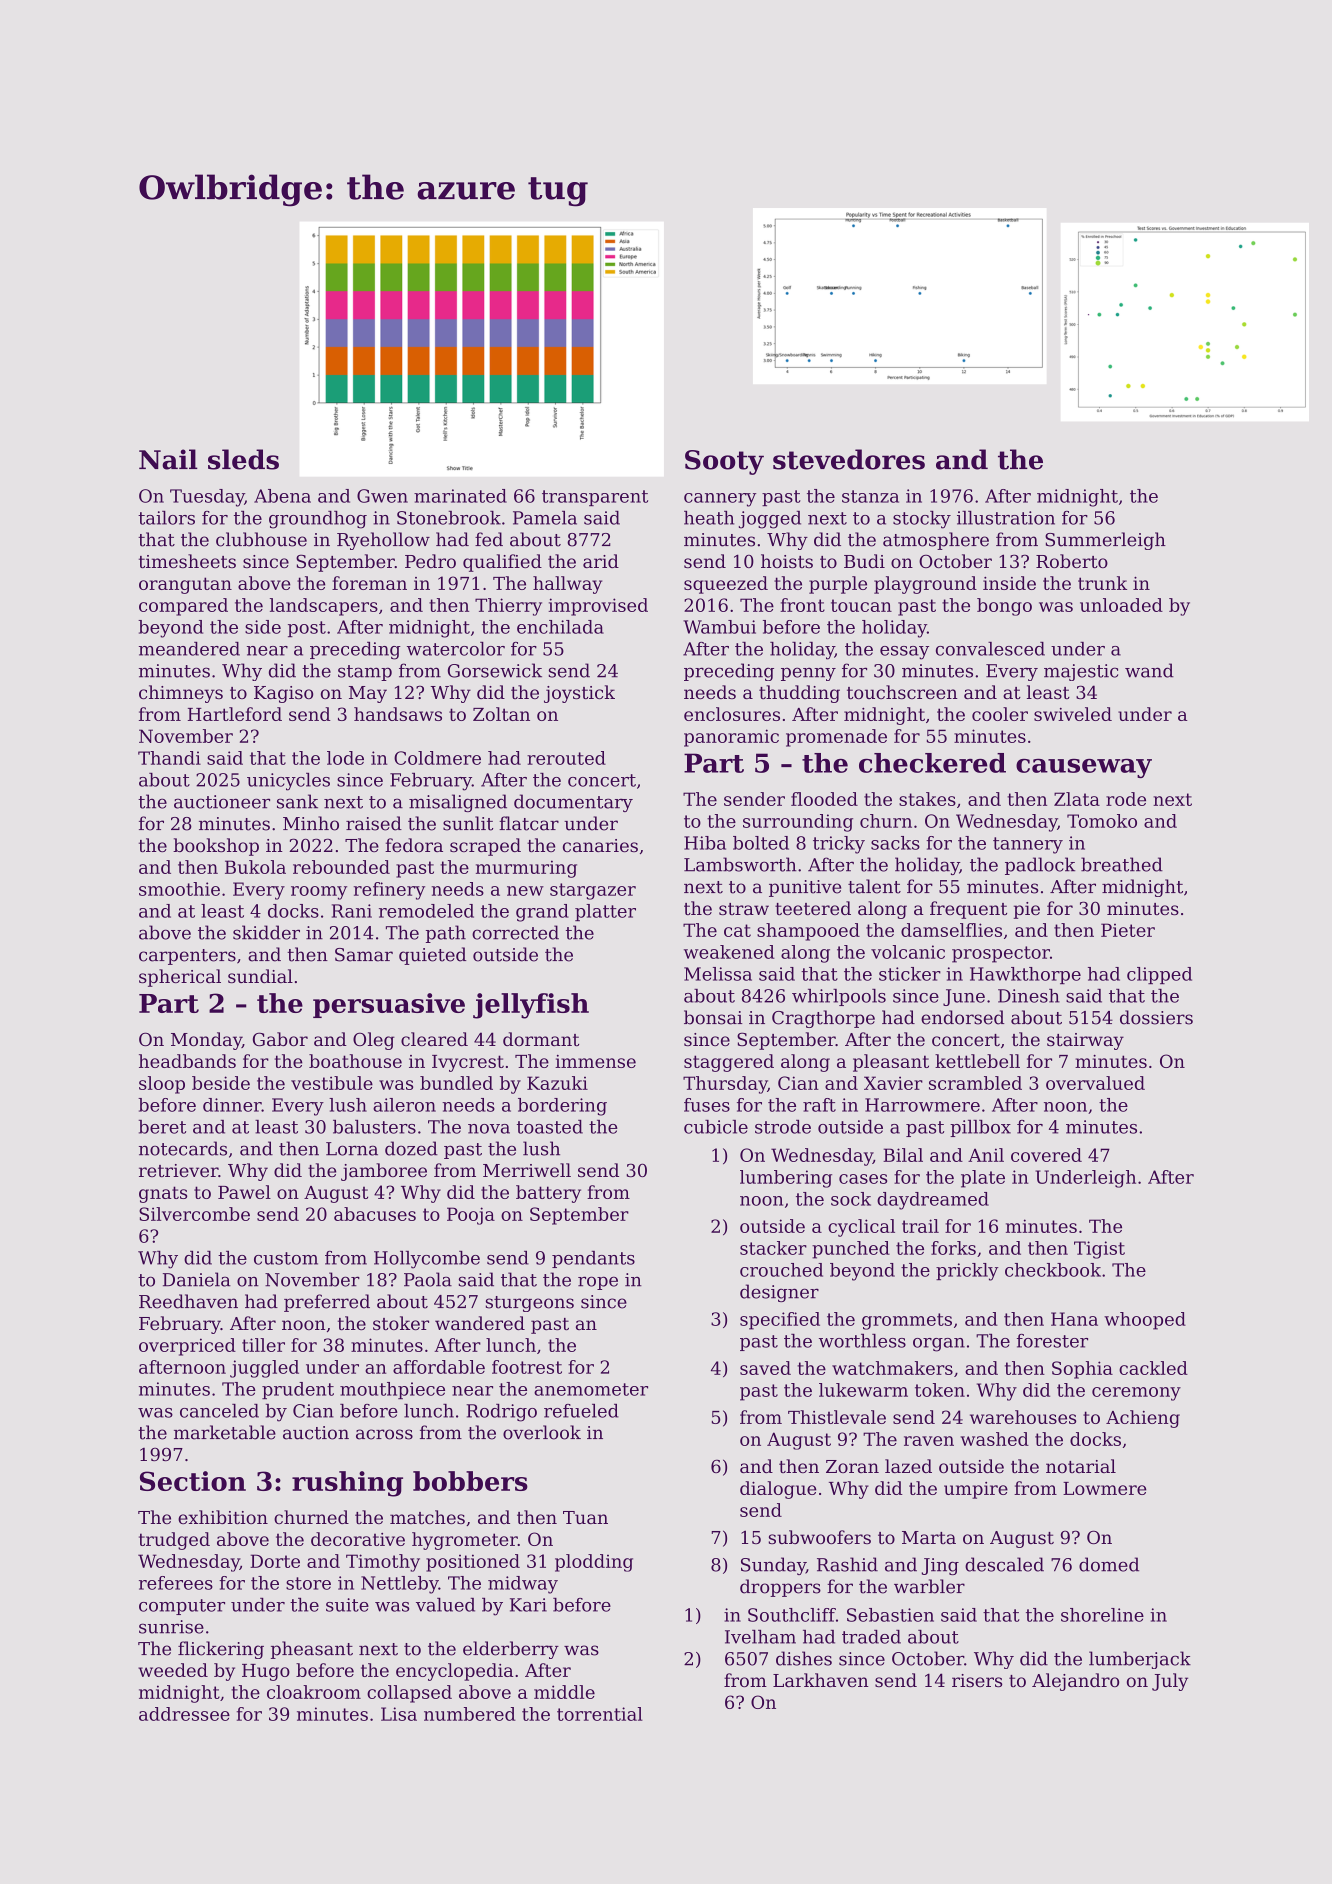  I want to click on retriever, so click(178, 1170).
